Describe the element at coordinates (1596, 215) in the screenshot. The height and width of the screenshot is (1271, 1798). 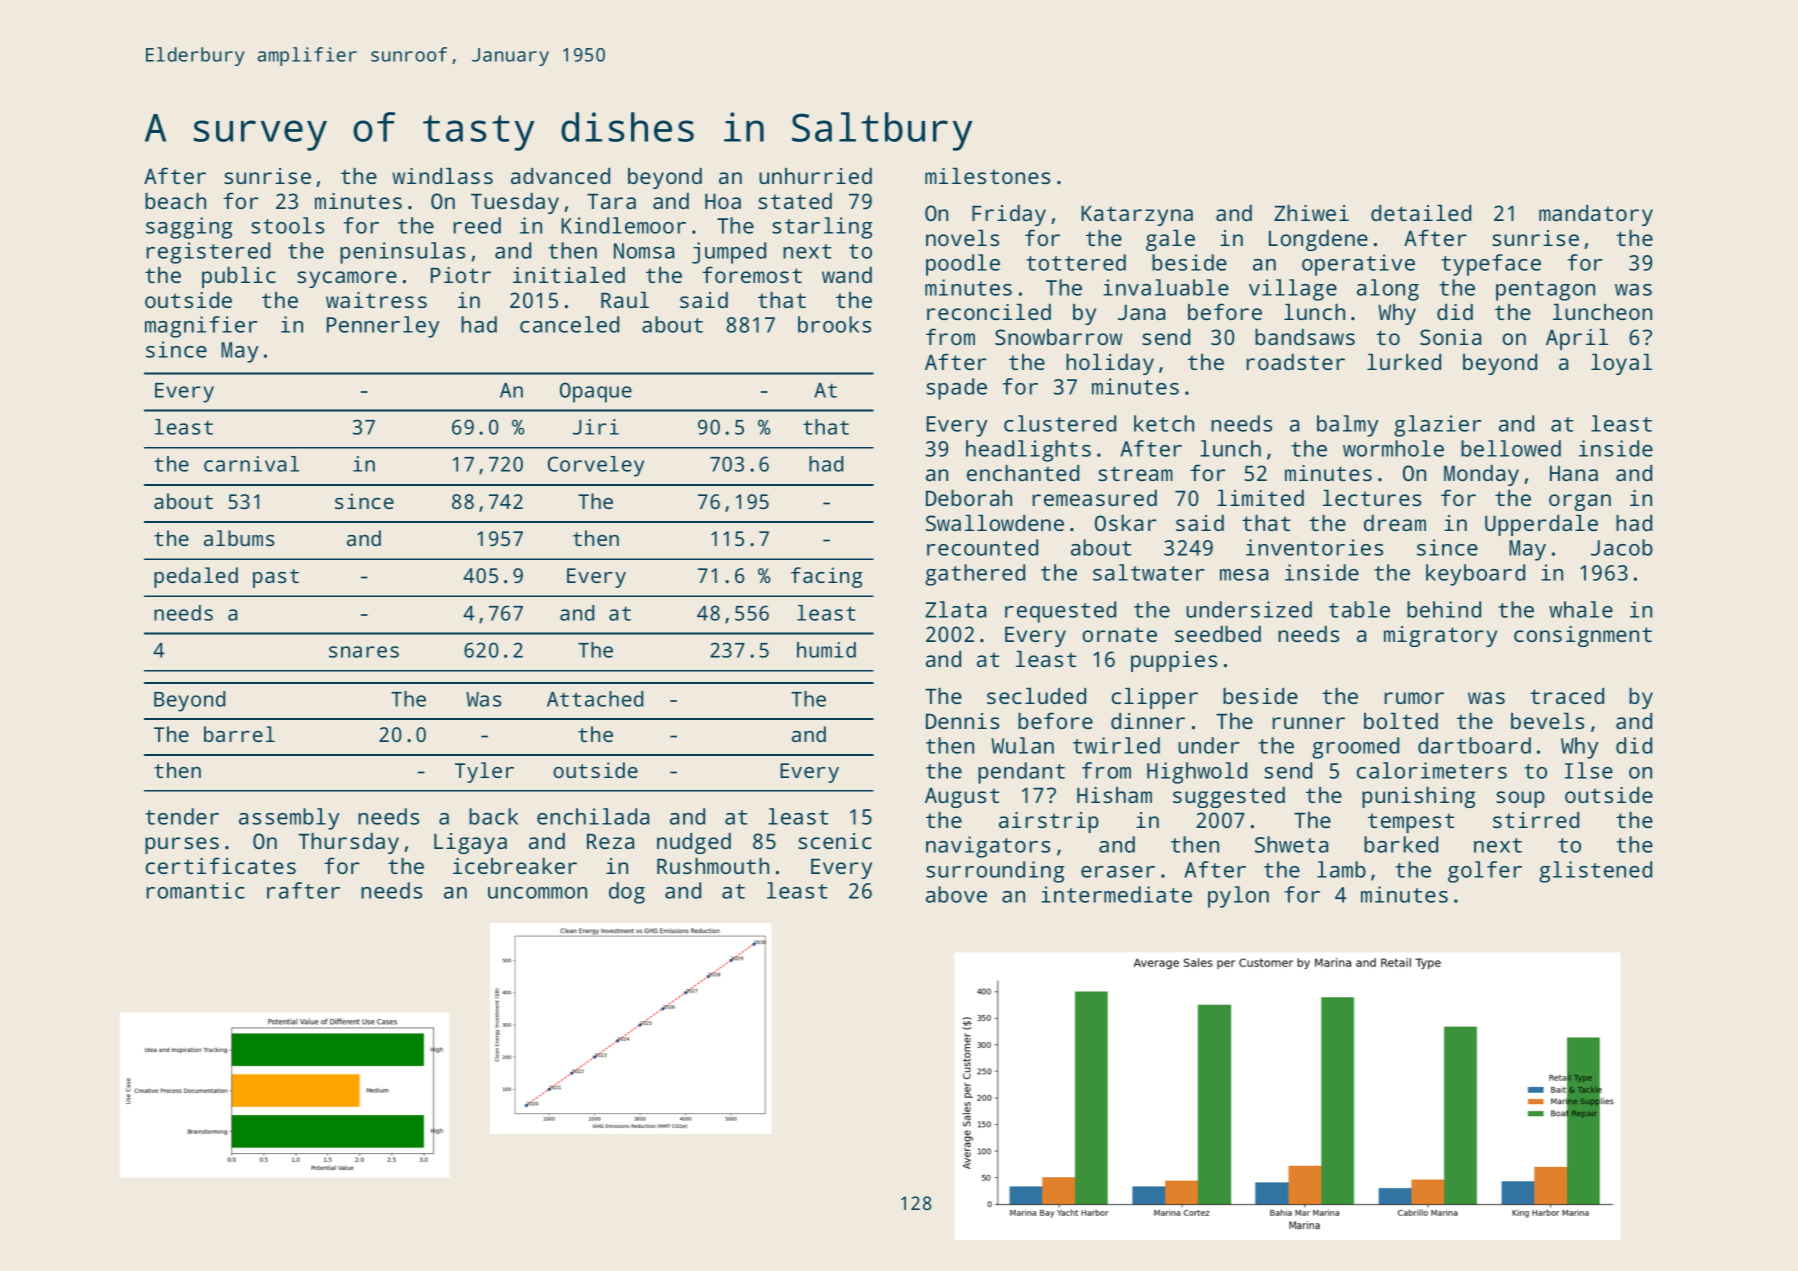
I see `mandatory` at that location.
